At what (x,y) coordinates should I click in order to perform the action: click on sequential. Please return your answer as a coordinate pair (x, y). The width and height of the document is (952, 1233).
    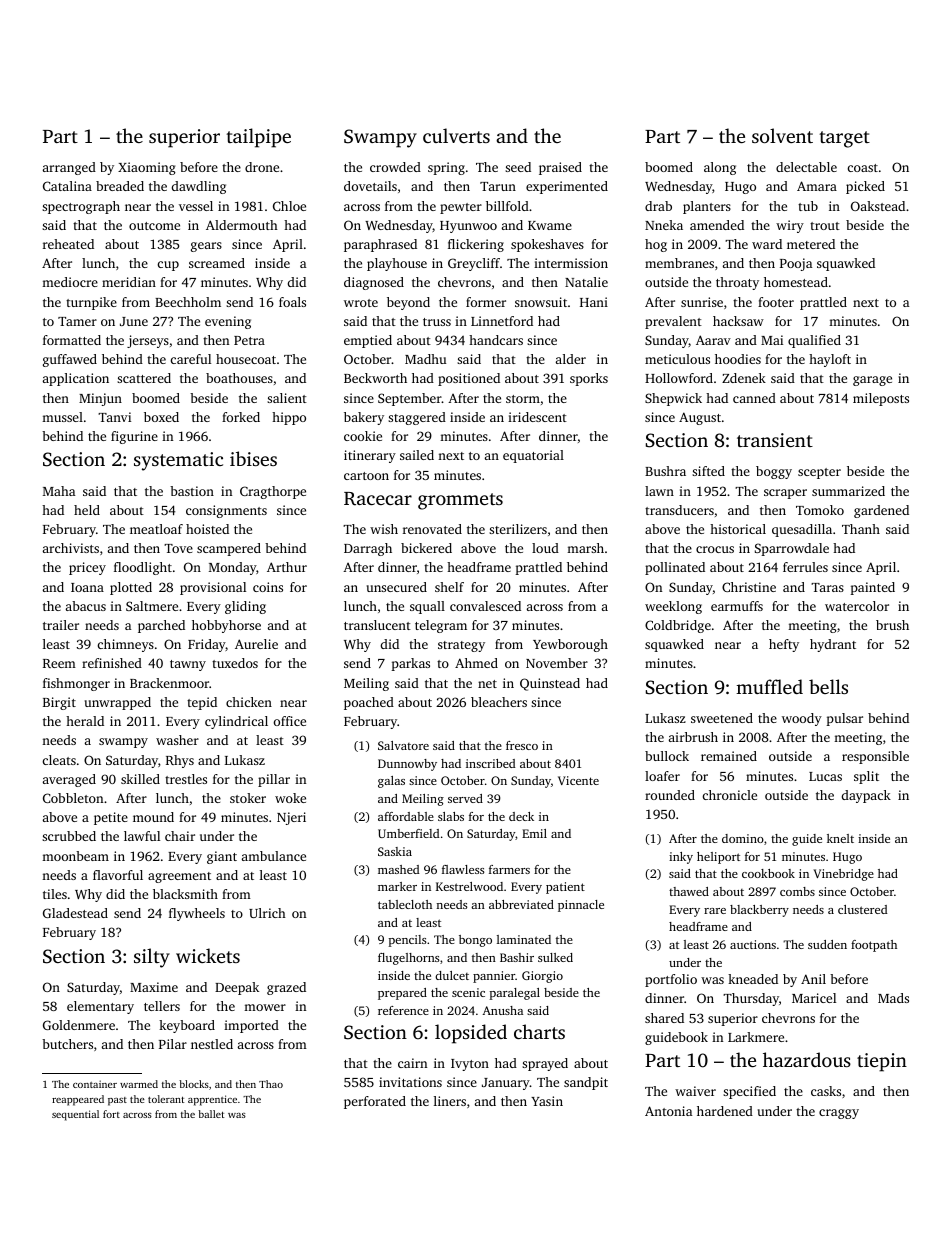
    Looking at the image, I should click on (75, 1115).
